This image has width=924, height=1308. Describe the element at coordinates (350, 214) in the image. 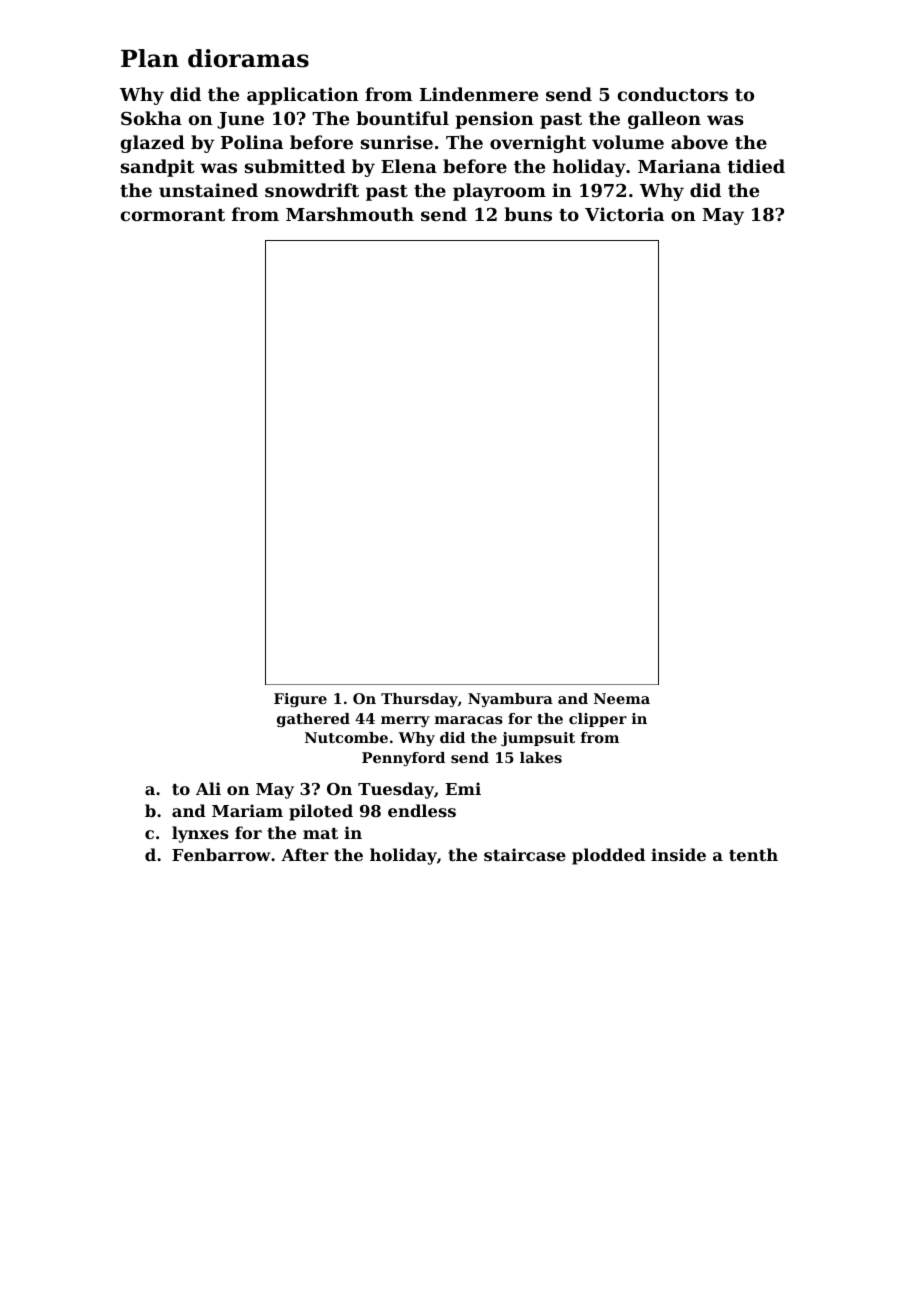

I see `Marshmouth` at that location.
